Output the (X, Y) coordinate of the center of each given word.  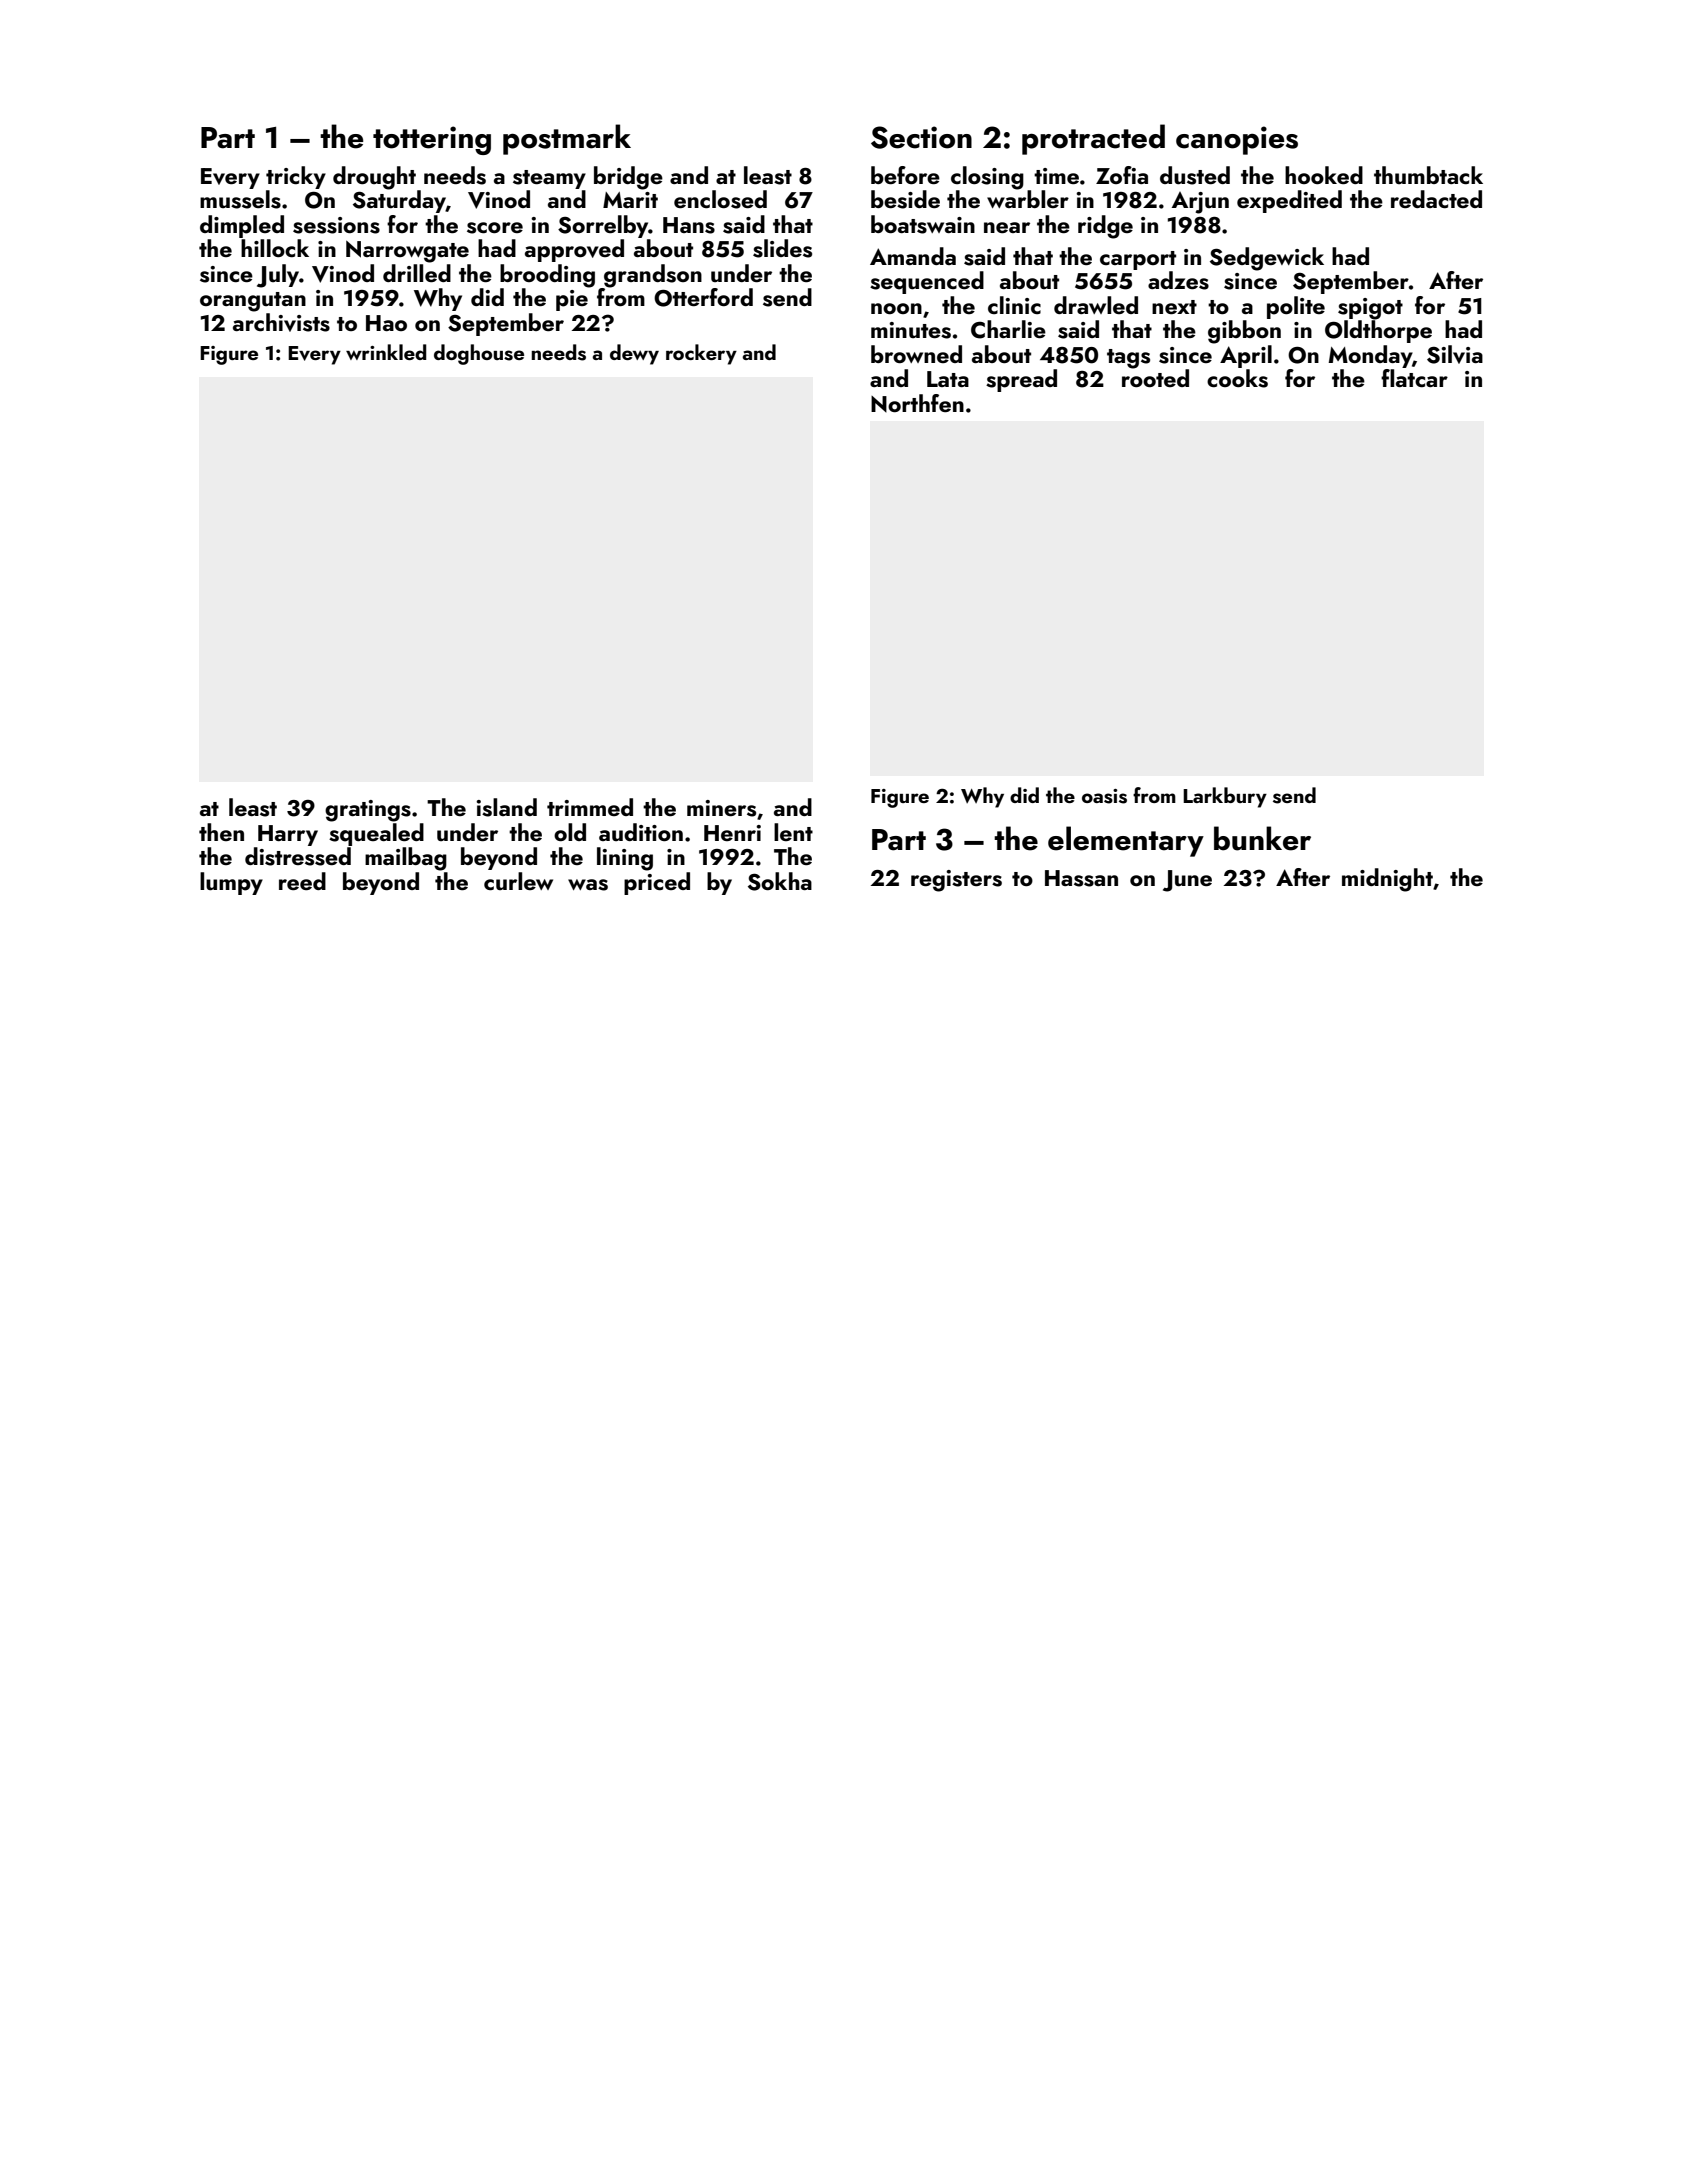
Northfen (917, 403)
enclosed (720, 199)
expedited (1289, 201)
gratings (368, 811)
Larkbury (1225, 797)
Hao (386, 323)
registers (956, 881)
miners (721, 808)
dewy (634, 354)
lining (625, 859)
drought (374, 178)
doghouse (479, 354)
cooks (1237, 378)
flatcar (1414, 378)
